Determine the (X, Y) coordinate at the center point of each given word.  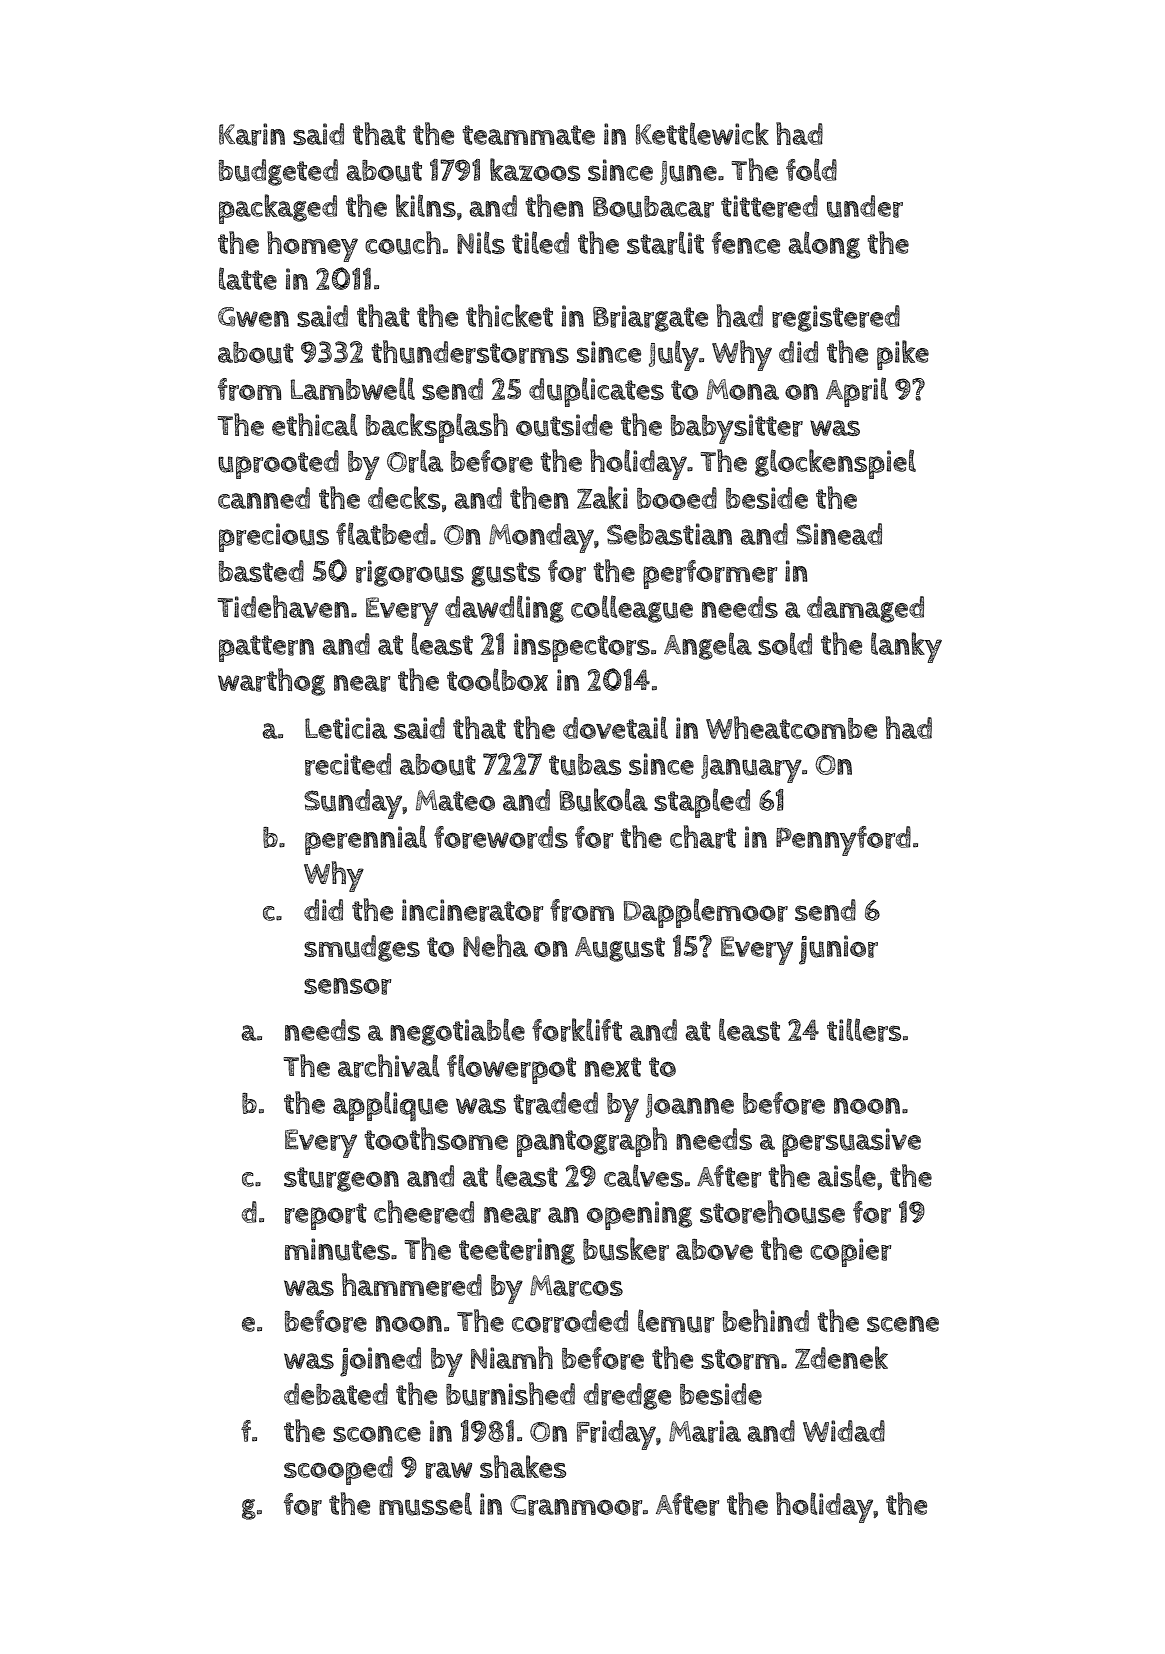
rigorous (410, 573)
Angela (708, 646)
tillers (864, 1030)
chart (703, 837)
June (688, 173)
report (326, 1216)
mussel (425, 1504)
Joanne (690, 1106)
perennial (366, 840)
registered (836, 318)
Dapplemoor (706, 913)
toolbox (497, 679)
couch (403, 243)
